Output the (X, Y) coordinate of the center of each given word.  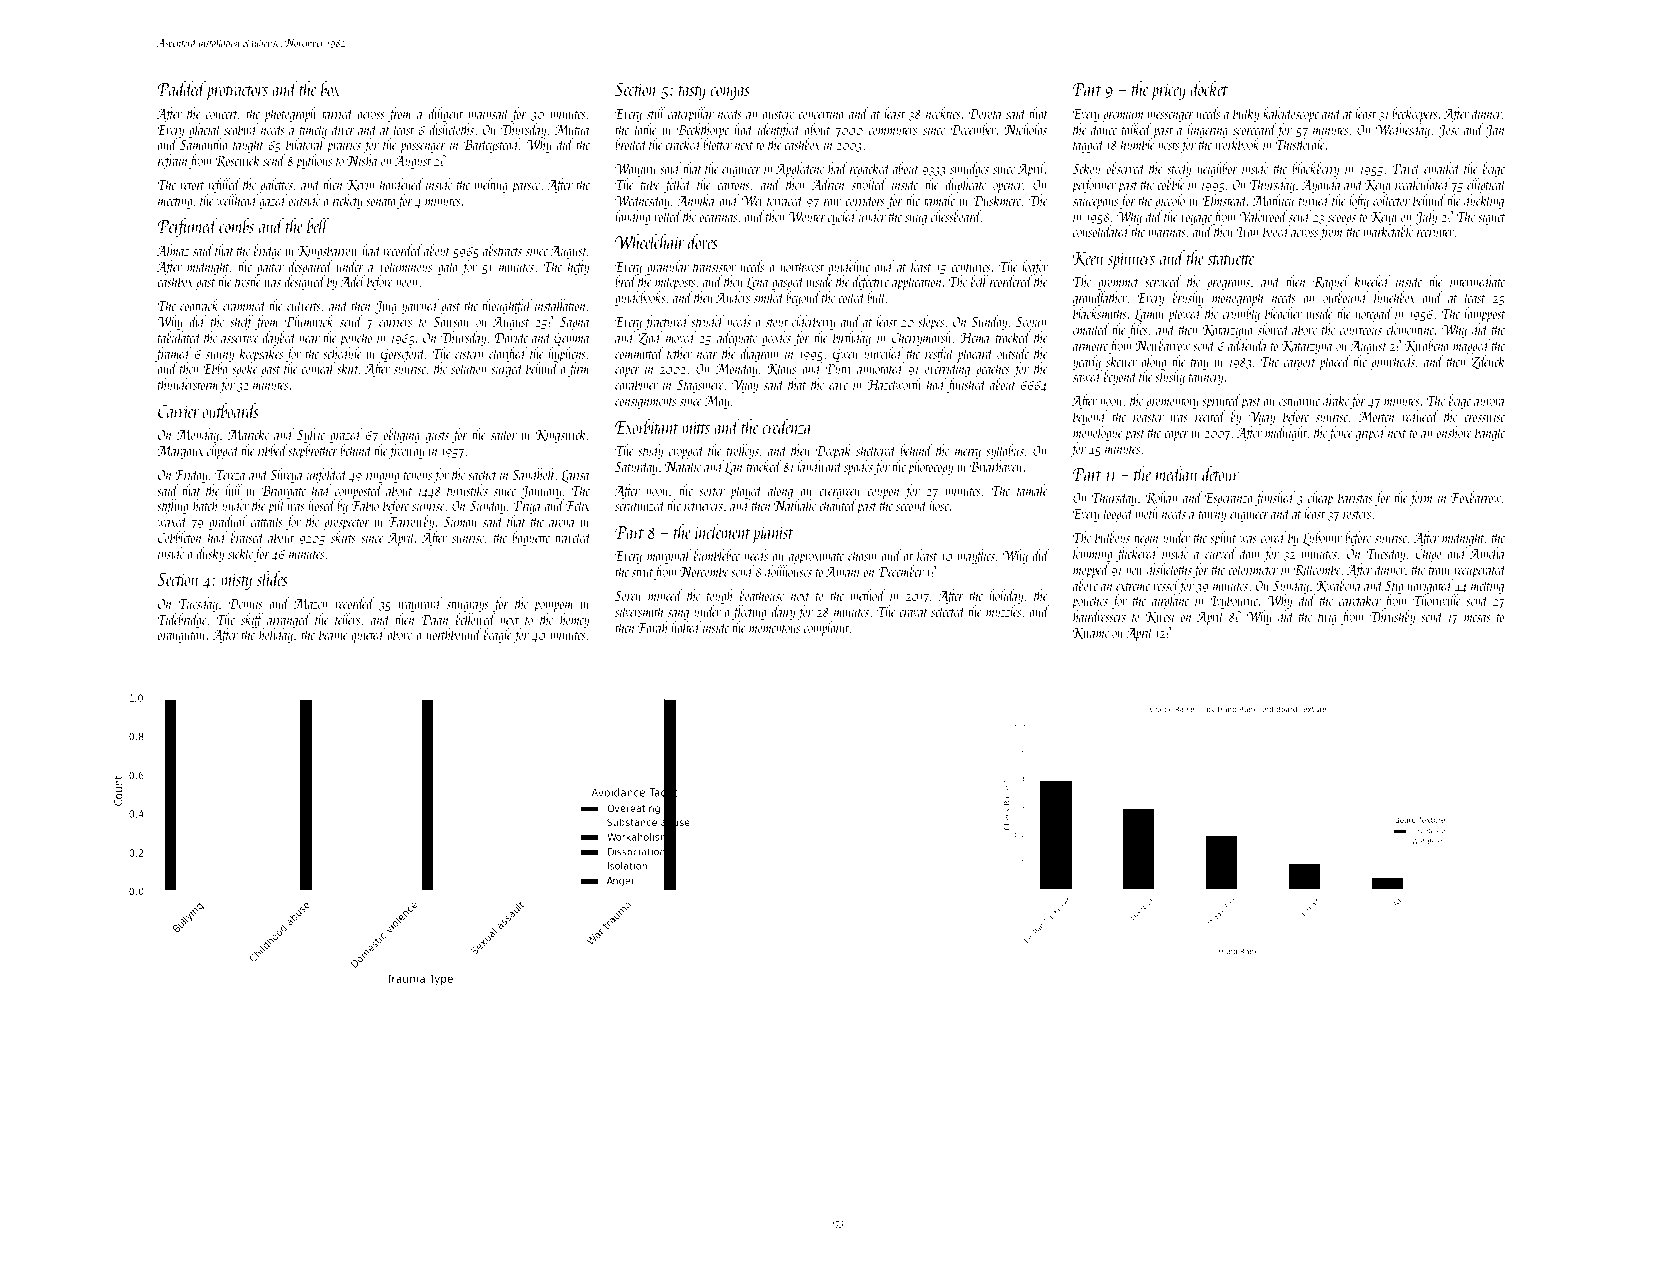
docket (1209, 88)
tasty (692, 93)
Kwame (1091, 633)
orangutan (182, 637)
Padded (181, 88)
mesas (1477, 618)
